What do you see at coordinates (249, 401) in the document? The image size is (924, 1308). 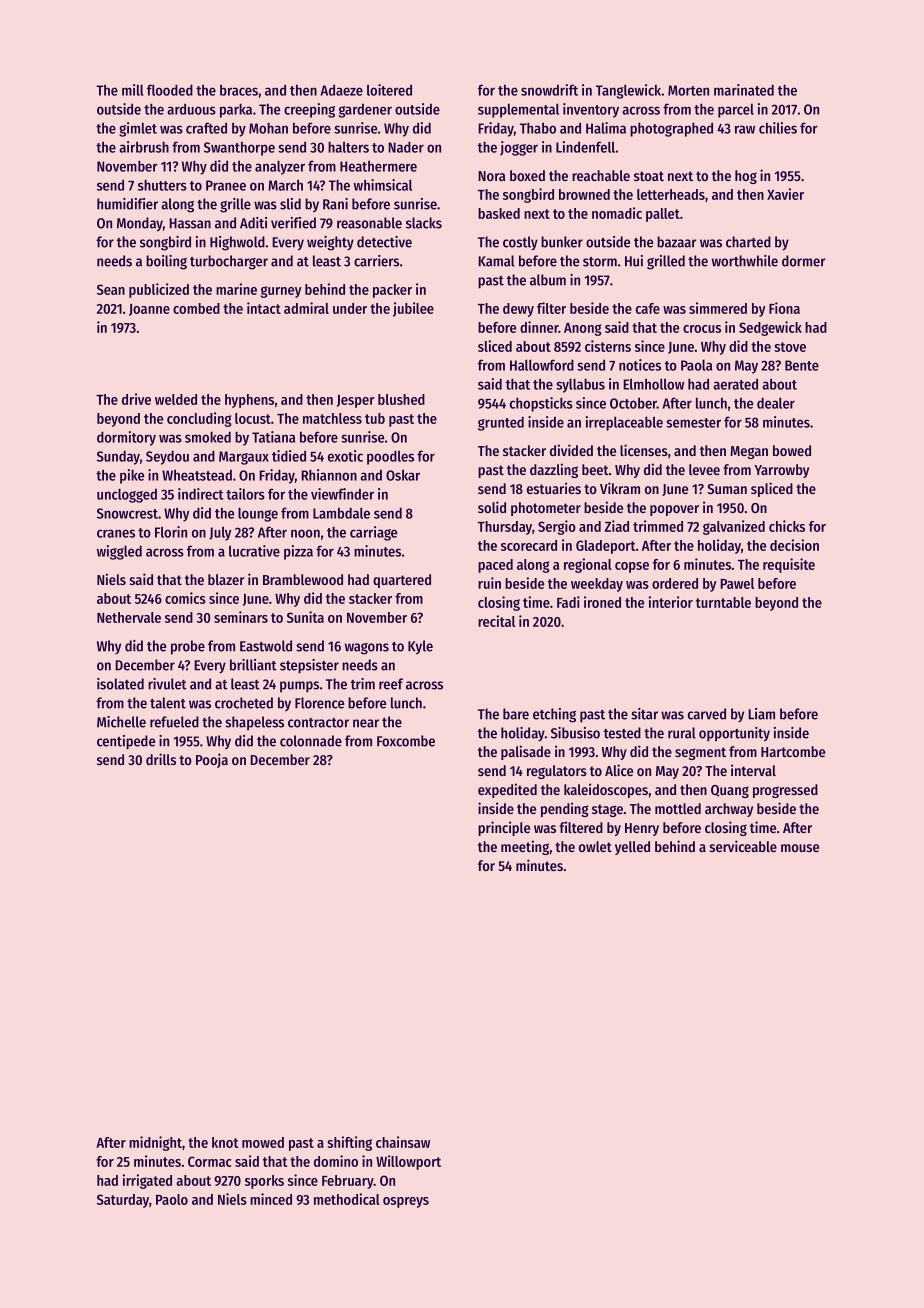 I see `hyphens` at bounding box center [249, 401].
